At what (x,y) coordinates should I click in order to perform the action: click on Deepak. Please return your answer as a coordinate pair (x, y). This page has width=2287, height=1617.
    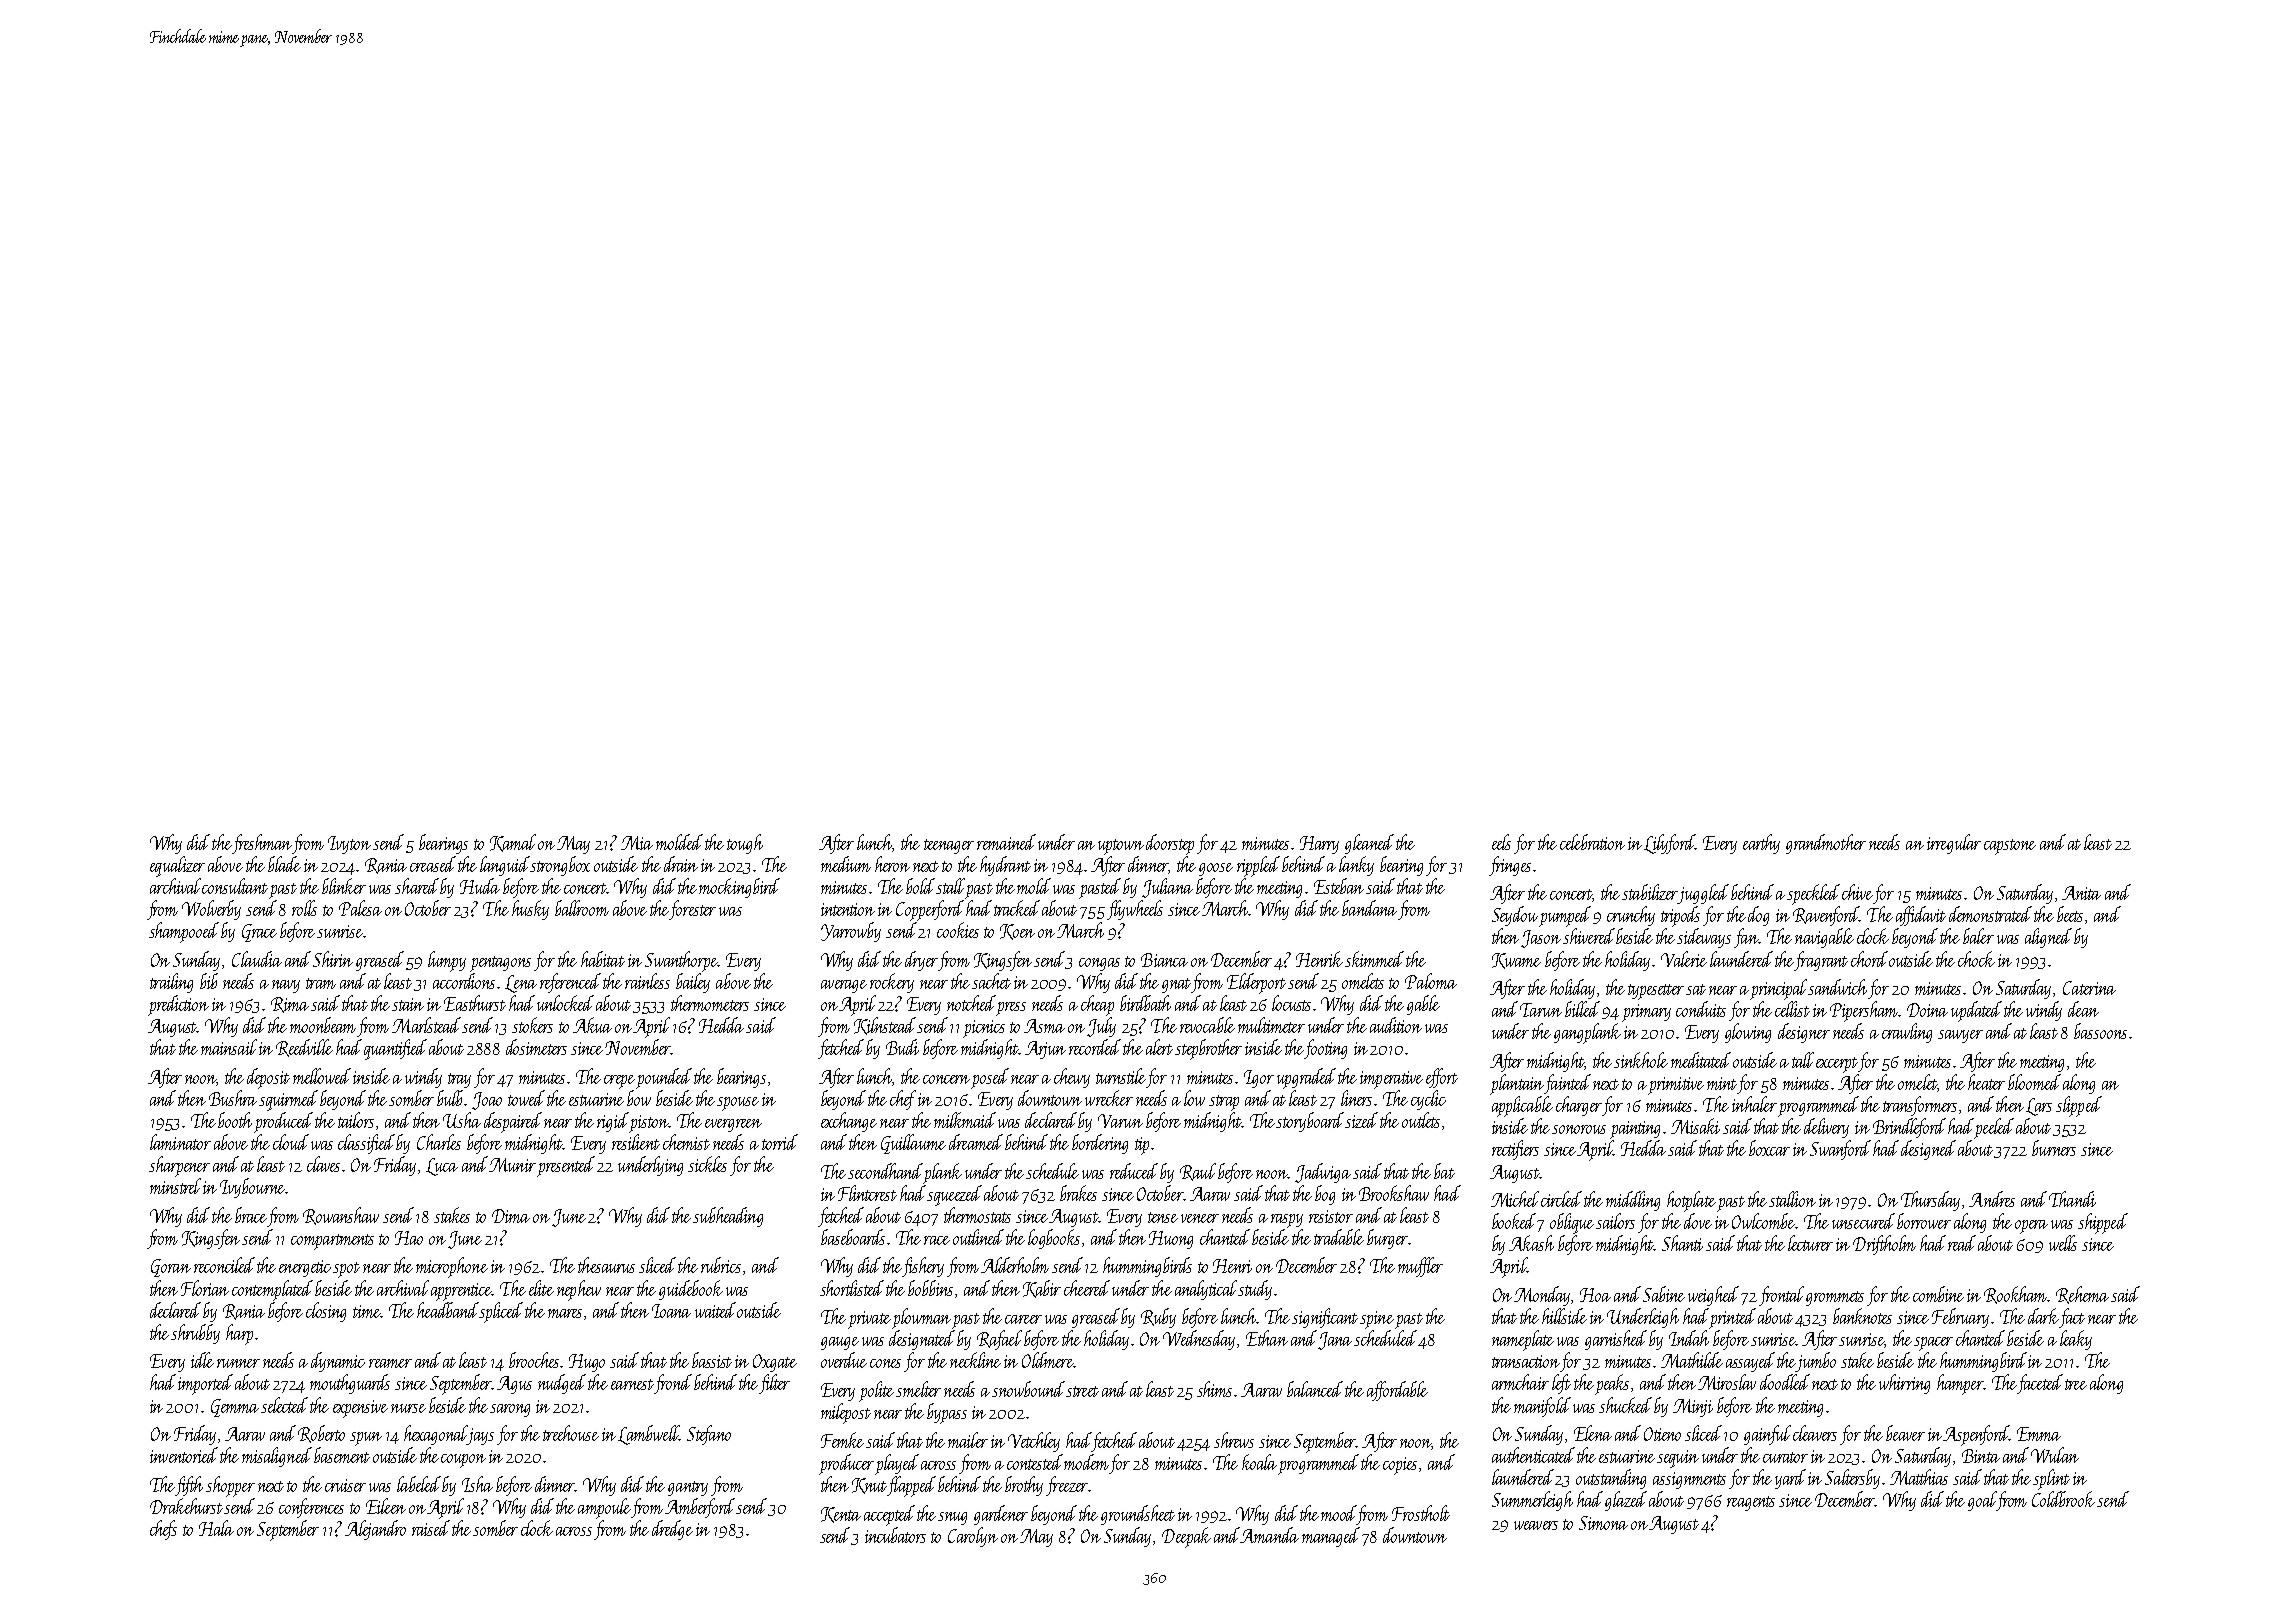
    Looking at the image, I should click on (1186, 1537).
